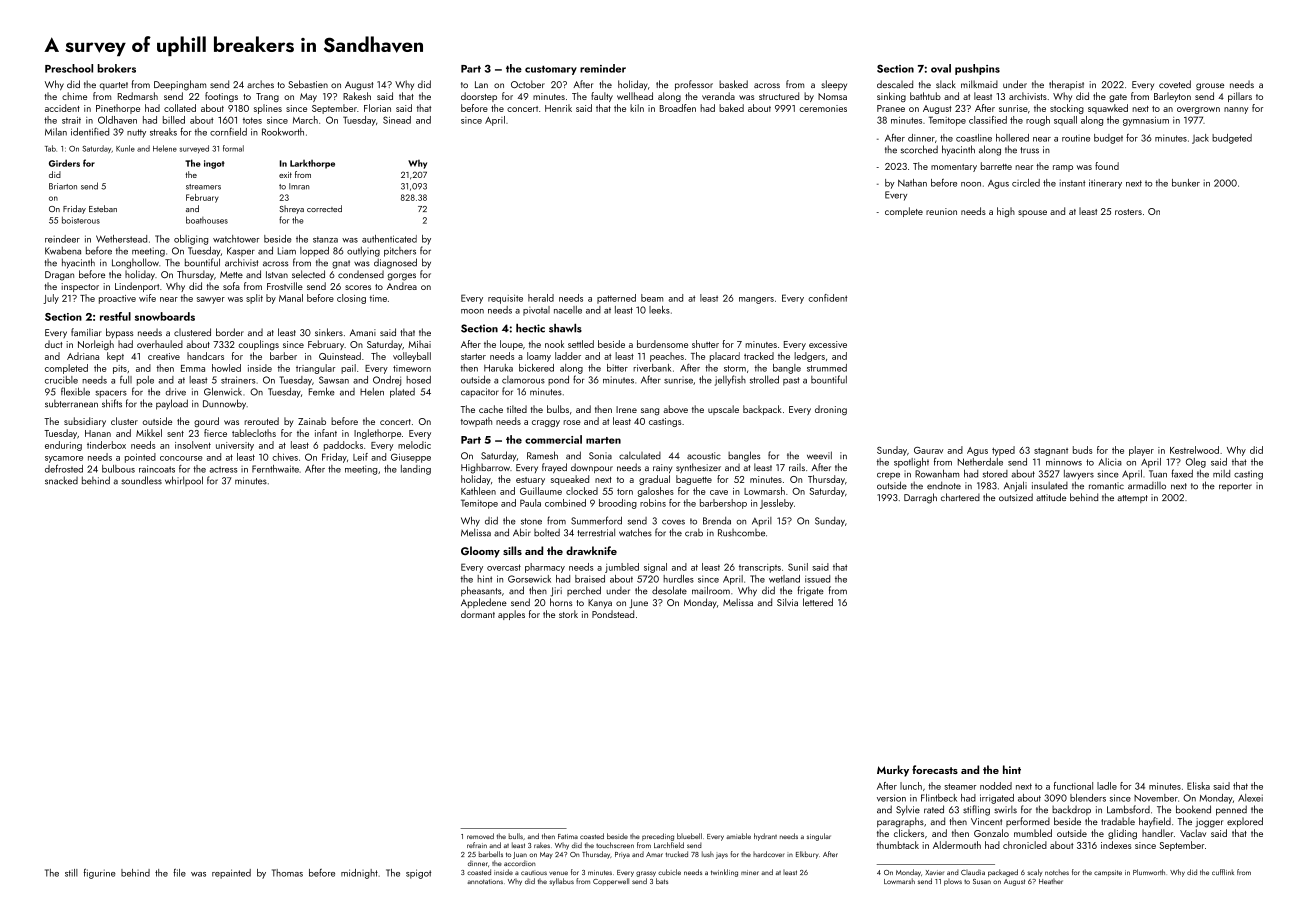 The height and width of the page is (924, 1308). What do you see at coordinates (511, 615) in the page?
I see `apples` at bounding box center [511, 615].
